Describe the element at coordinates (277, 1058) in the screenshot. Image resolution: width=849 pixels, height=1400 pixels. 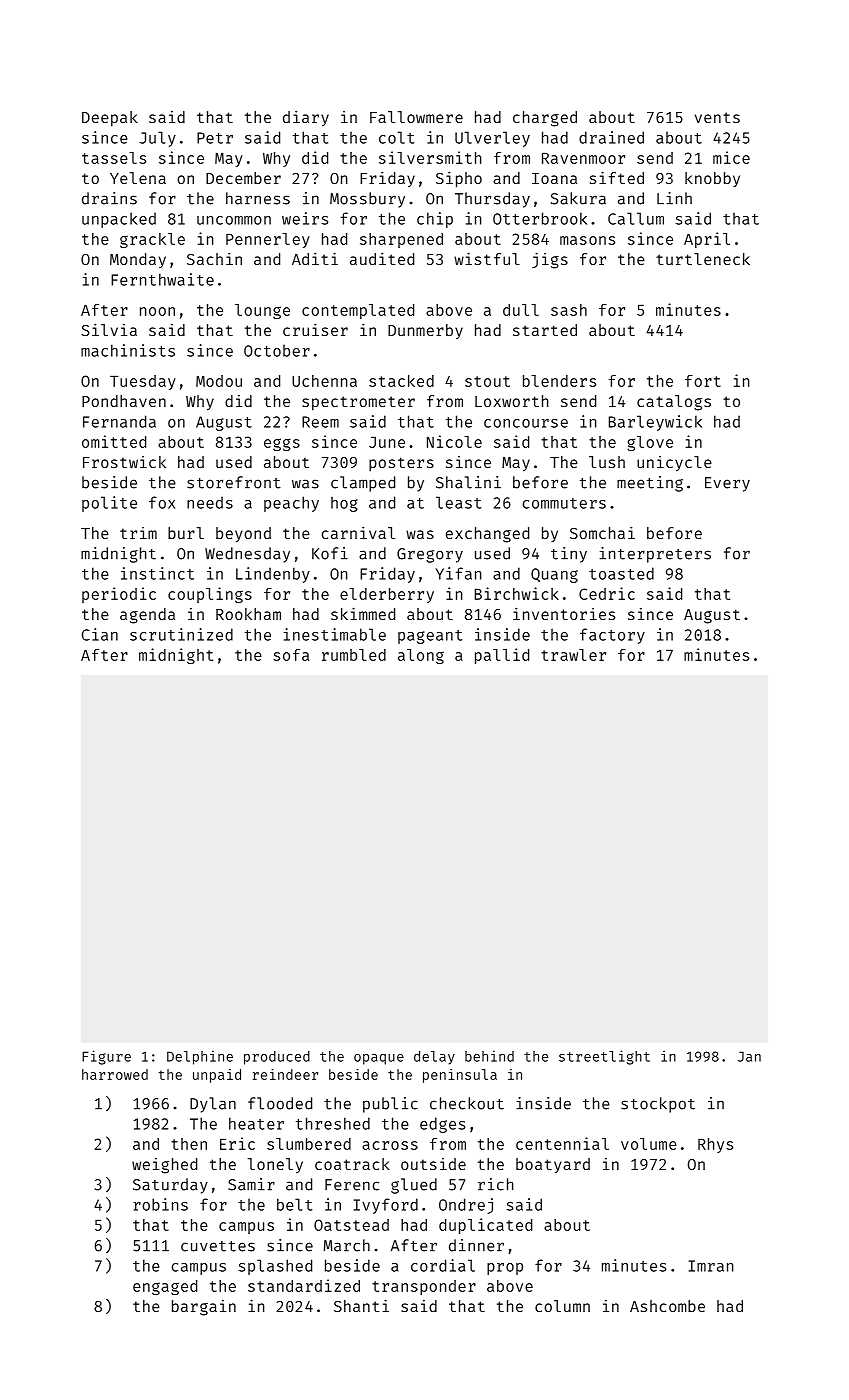
I see `produced` at that location.
